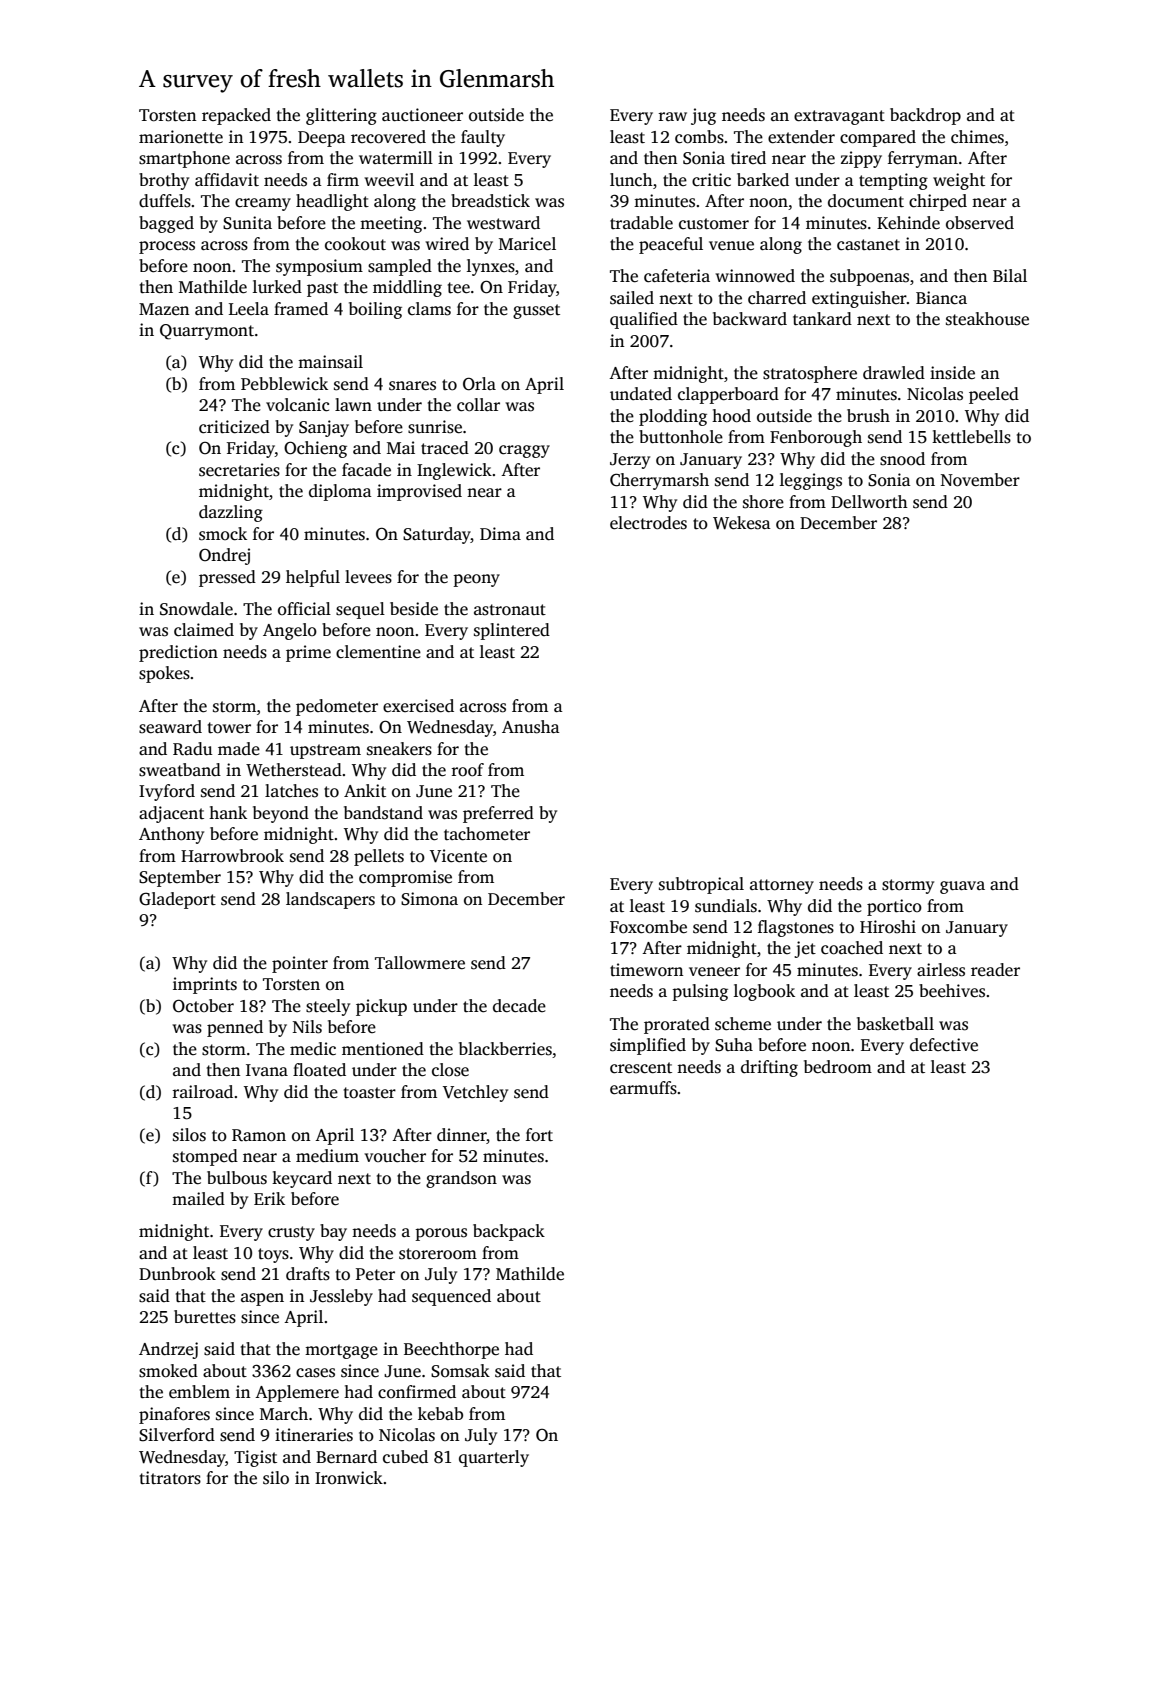 Image resolution: width=1175 pixels, height=1702 pixels. What do you see at coordinates (366, 470) in the image?
I see `facade` at bounding box center [366, 470].
